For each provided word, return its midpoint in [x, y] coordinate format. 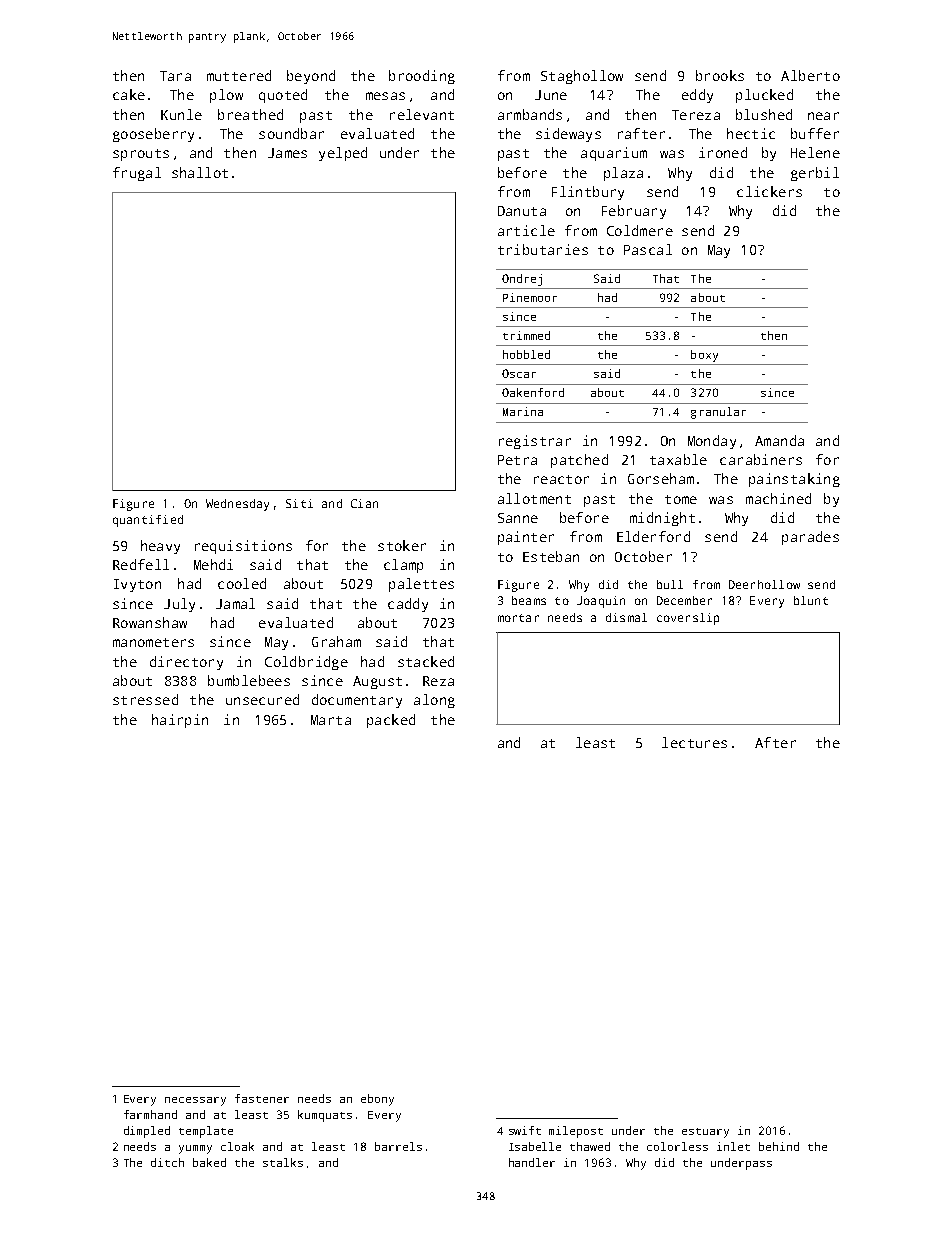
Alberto [810, 75]
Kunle [181, 114]
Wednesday [237, 505]
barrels [398, 1146]
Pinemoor [530, 297]
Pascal [648, 249]
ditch [167, 1162]
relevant [422, 114]
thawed [590, 1146]
